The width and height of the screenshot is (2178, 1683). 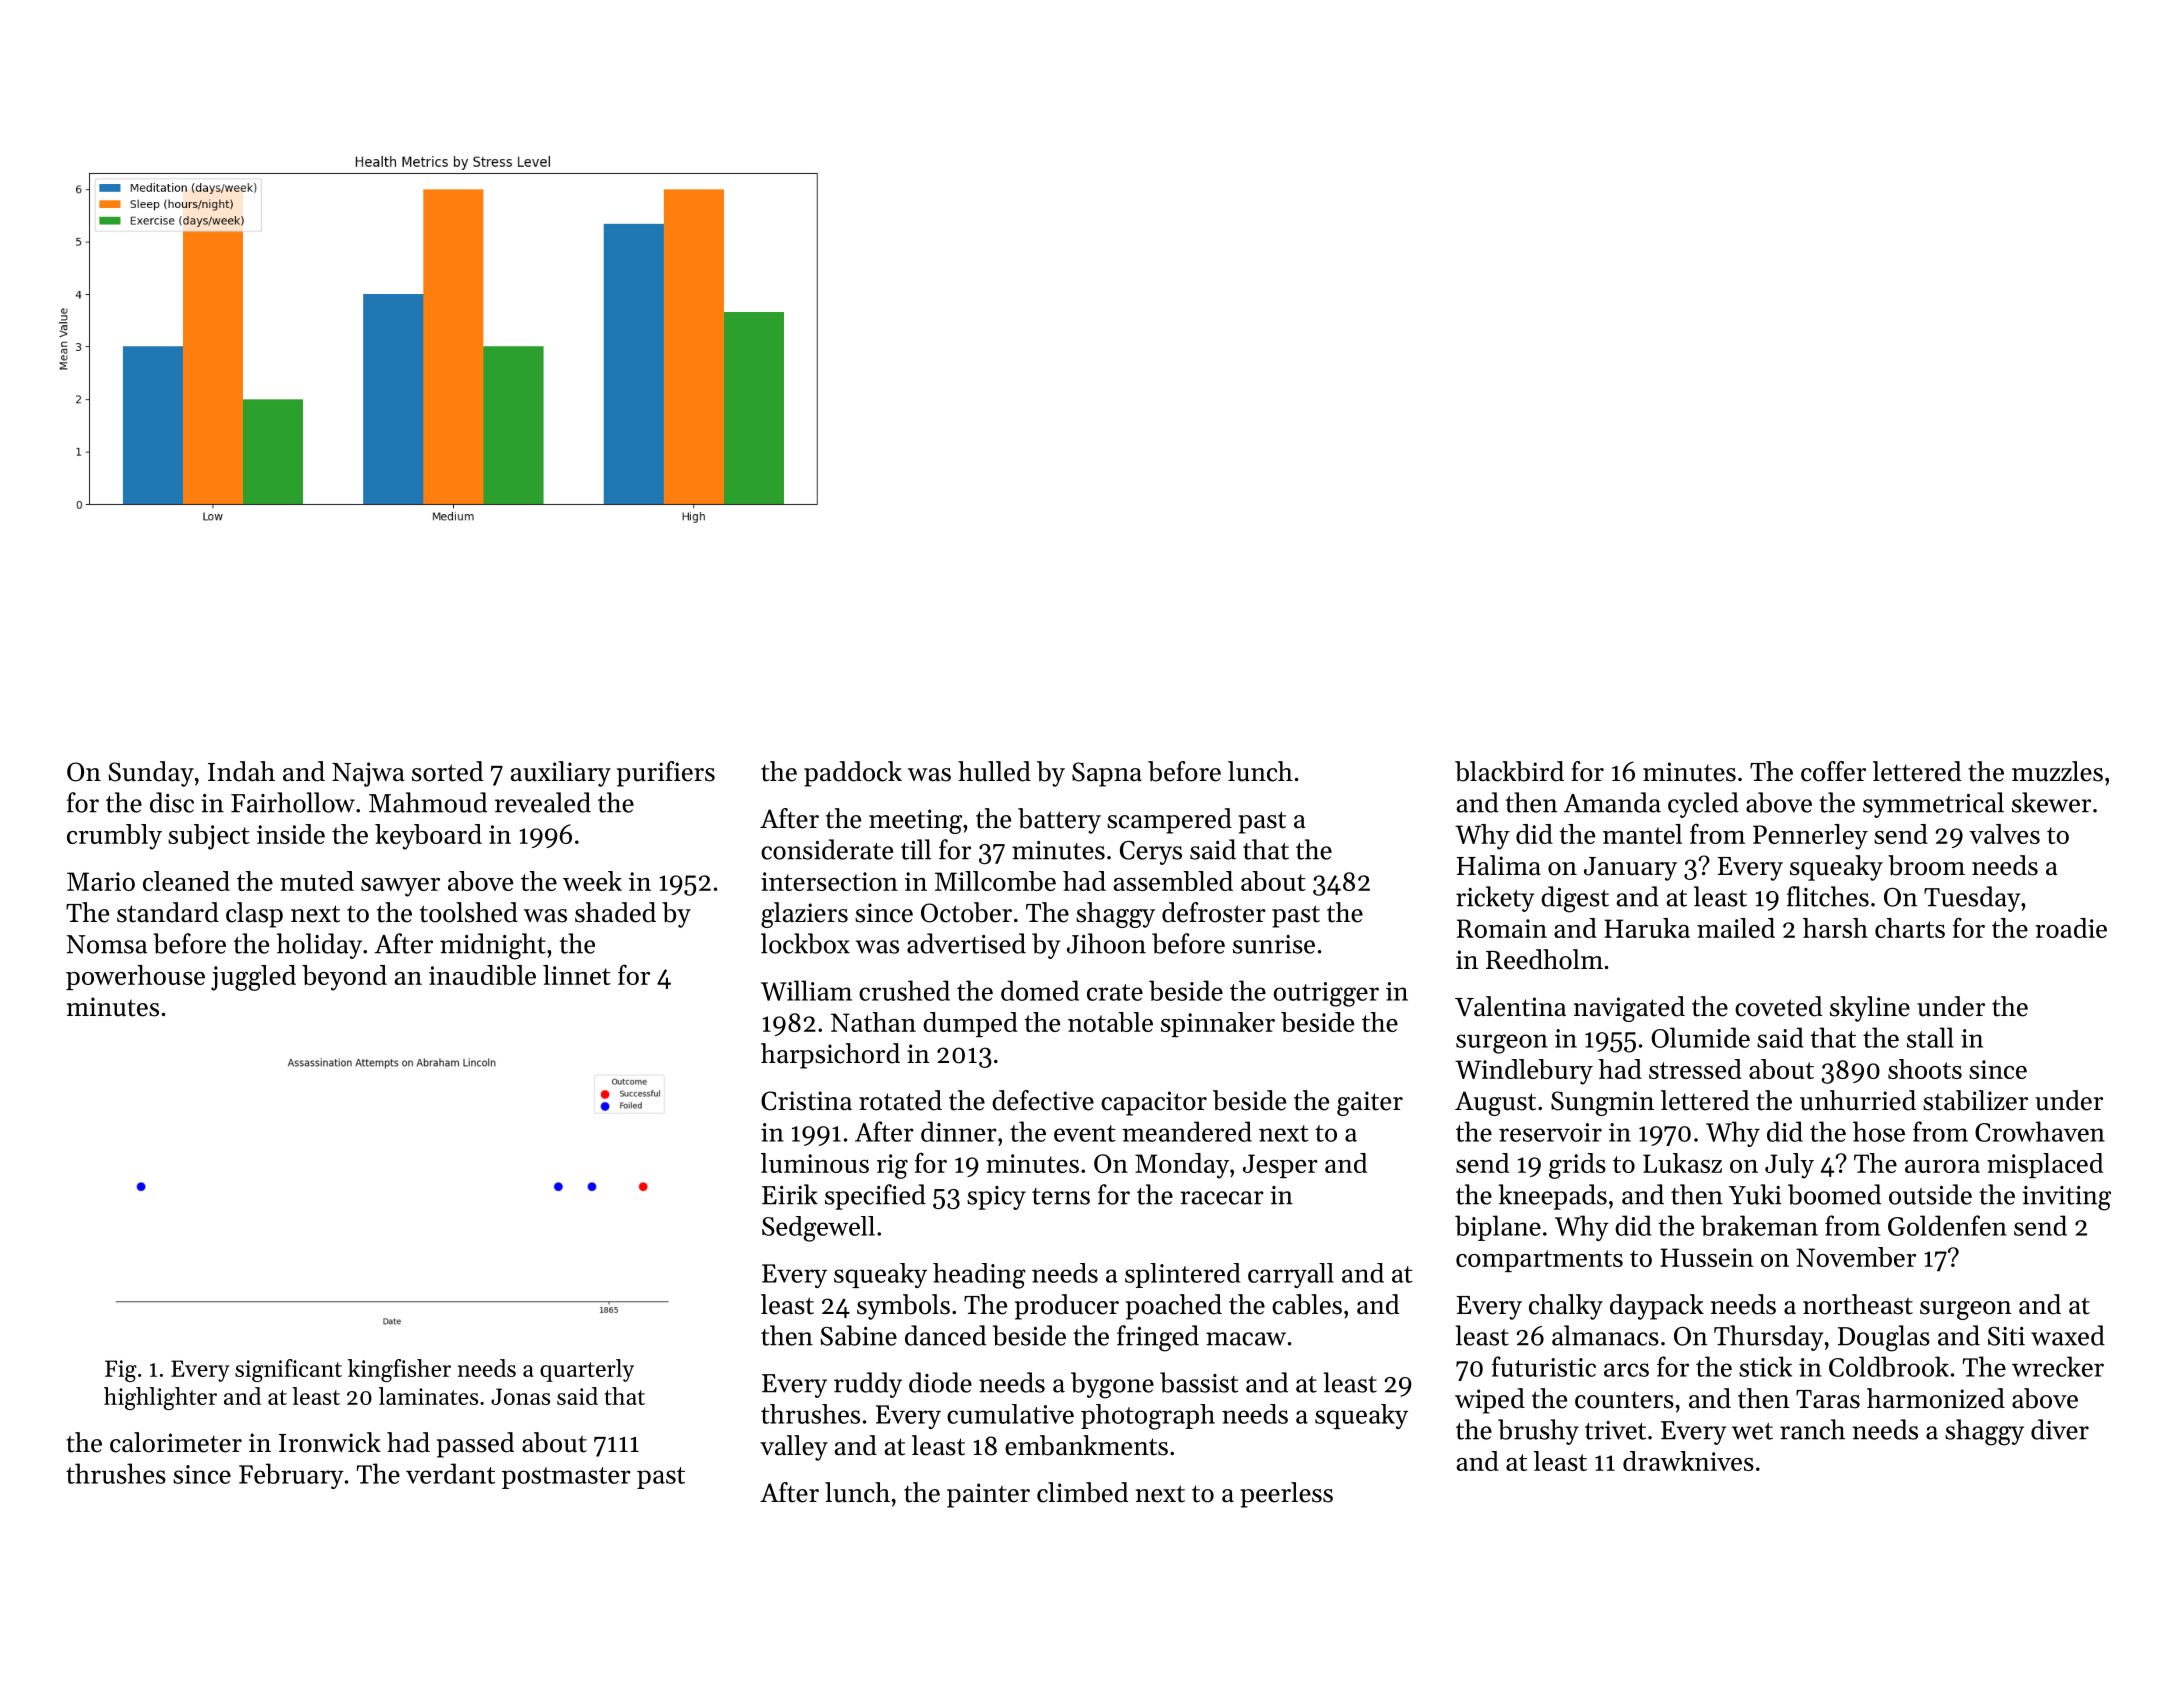 I want to click on brakeman, so click(x=1759, y=1225).
